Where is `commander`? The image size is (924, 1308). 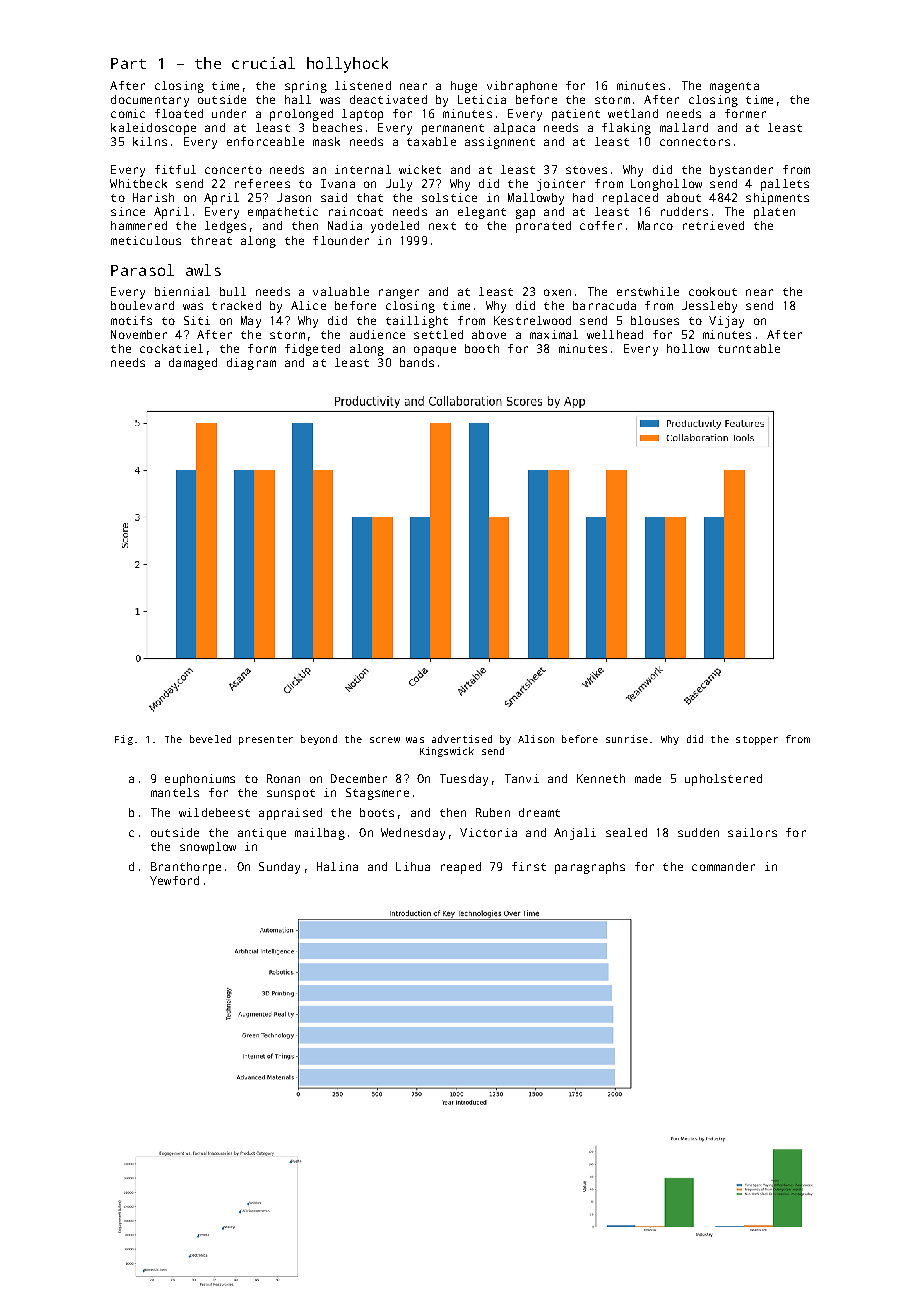
commander is located at coordinates (723, 866).
